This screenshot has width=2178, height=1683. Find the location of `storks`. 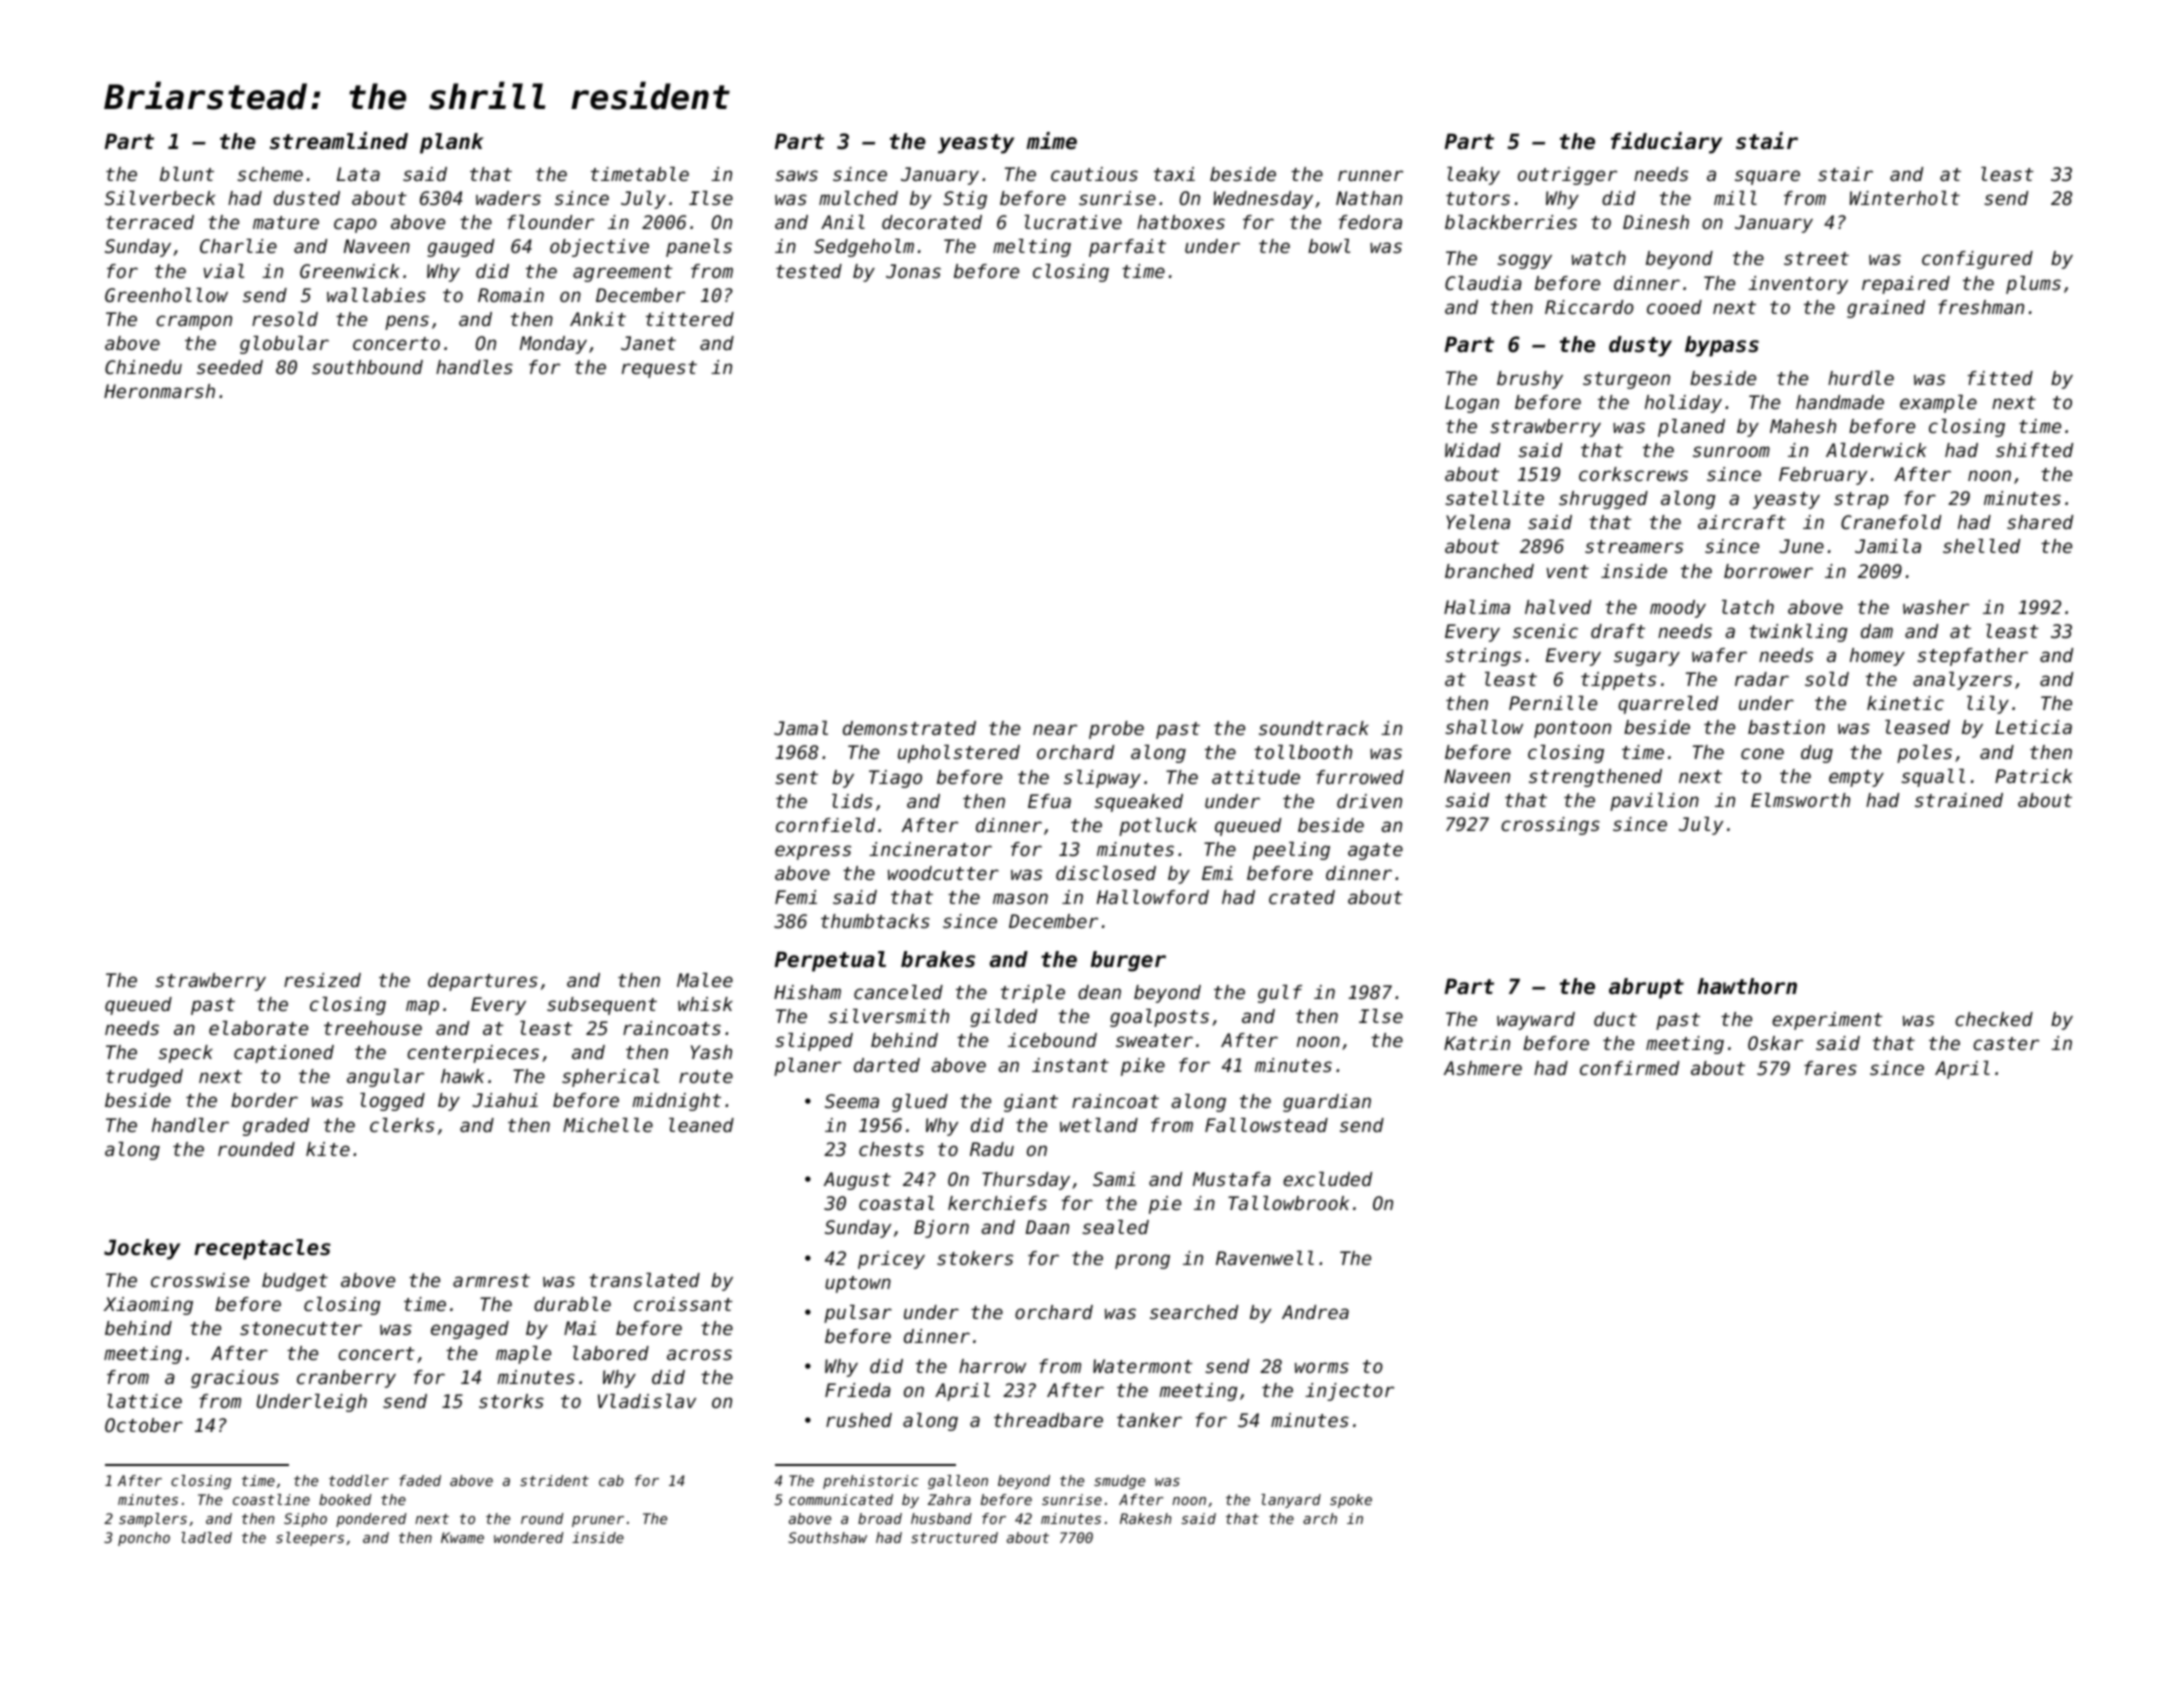

storks is located at coordinates (511, 1401).
